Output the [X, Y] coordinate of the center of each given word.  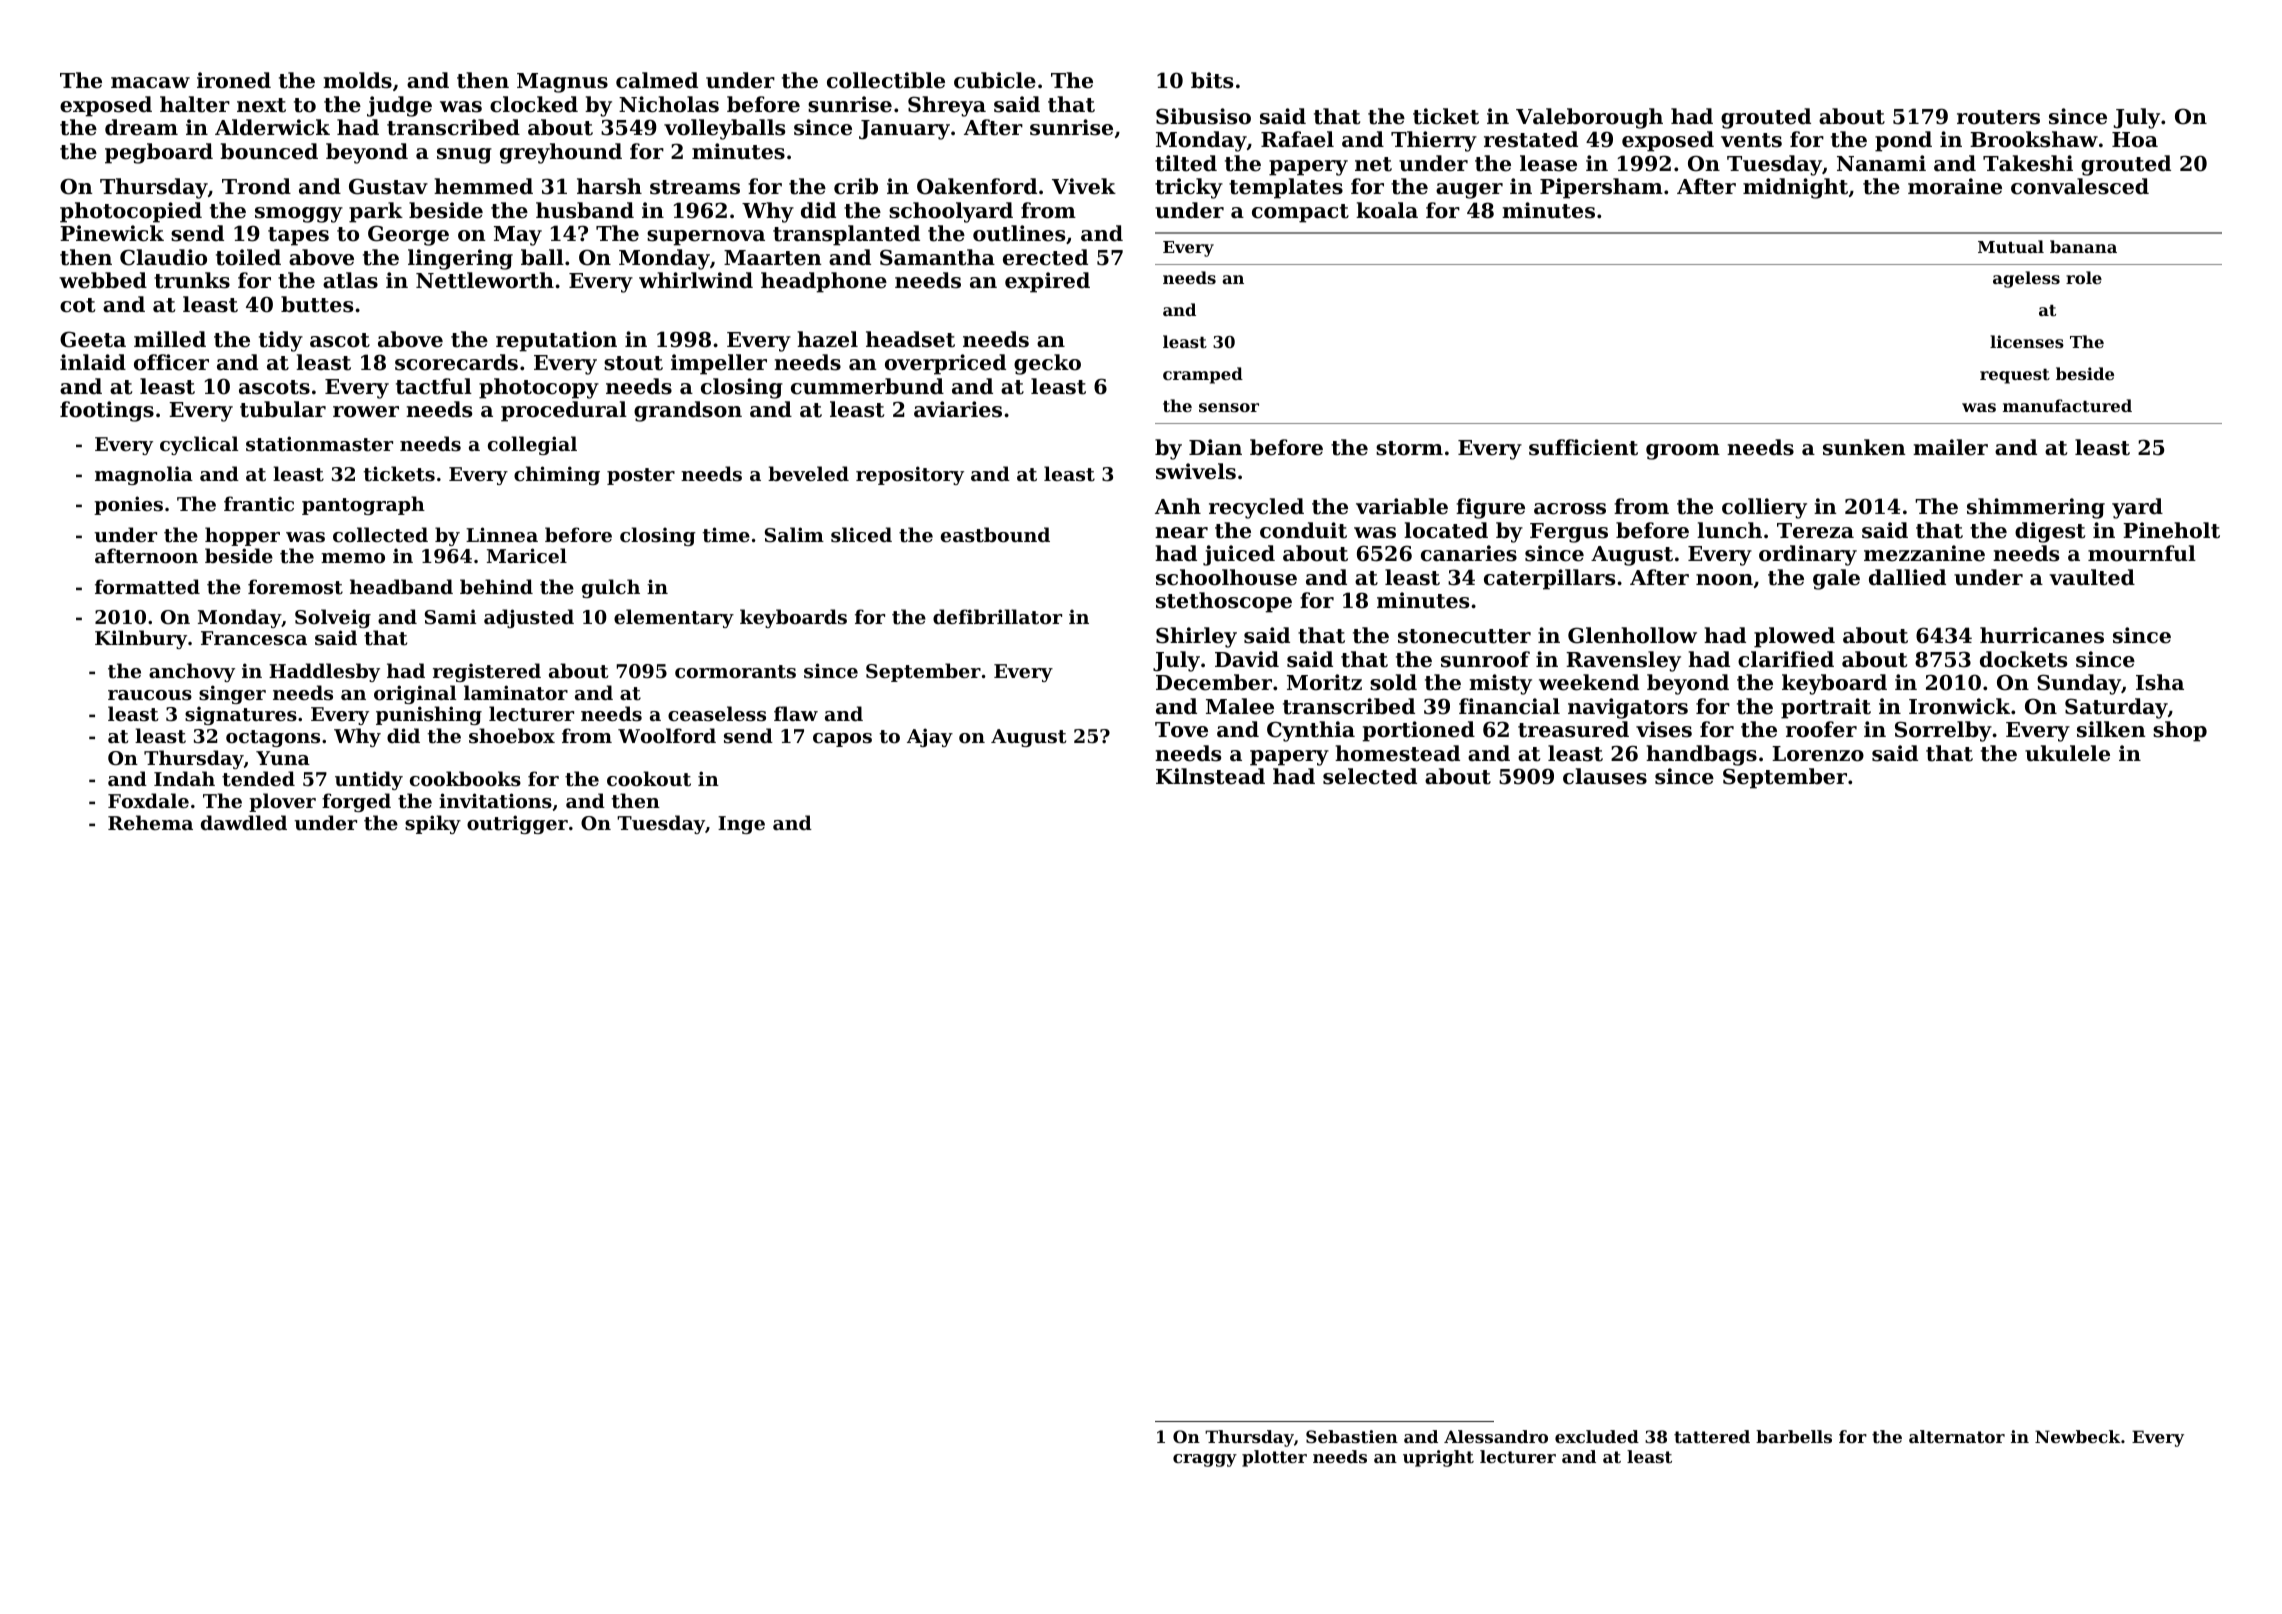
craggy [1205, 1460]
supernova [706, 238]
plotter [1274, 1458]
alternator [1957, 1436]
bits [1212, 80]
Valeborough [1589, 118]
